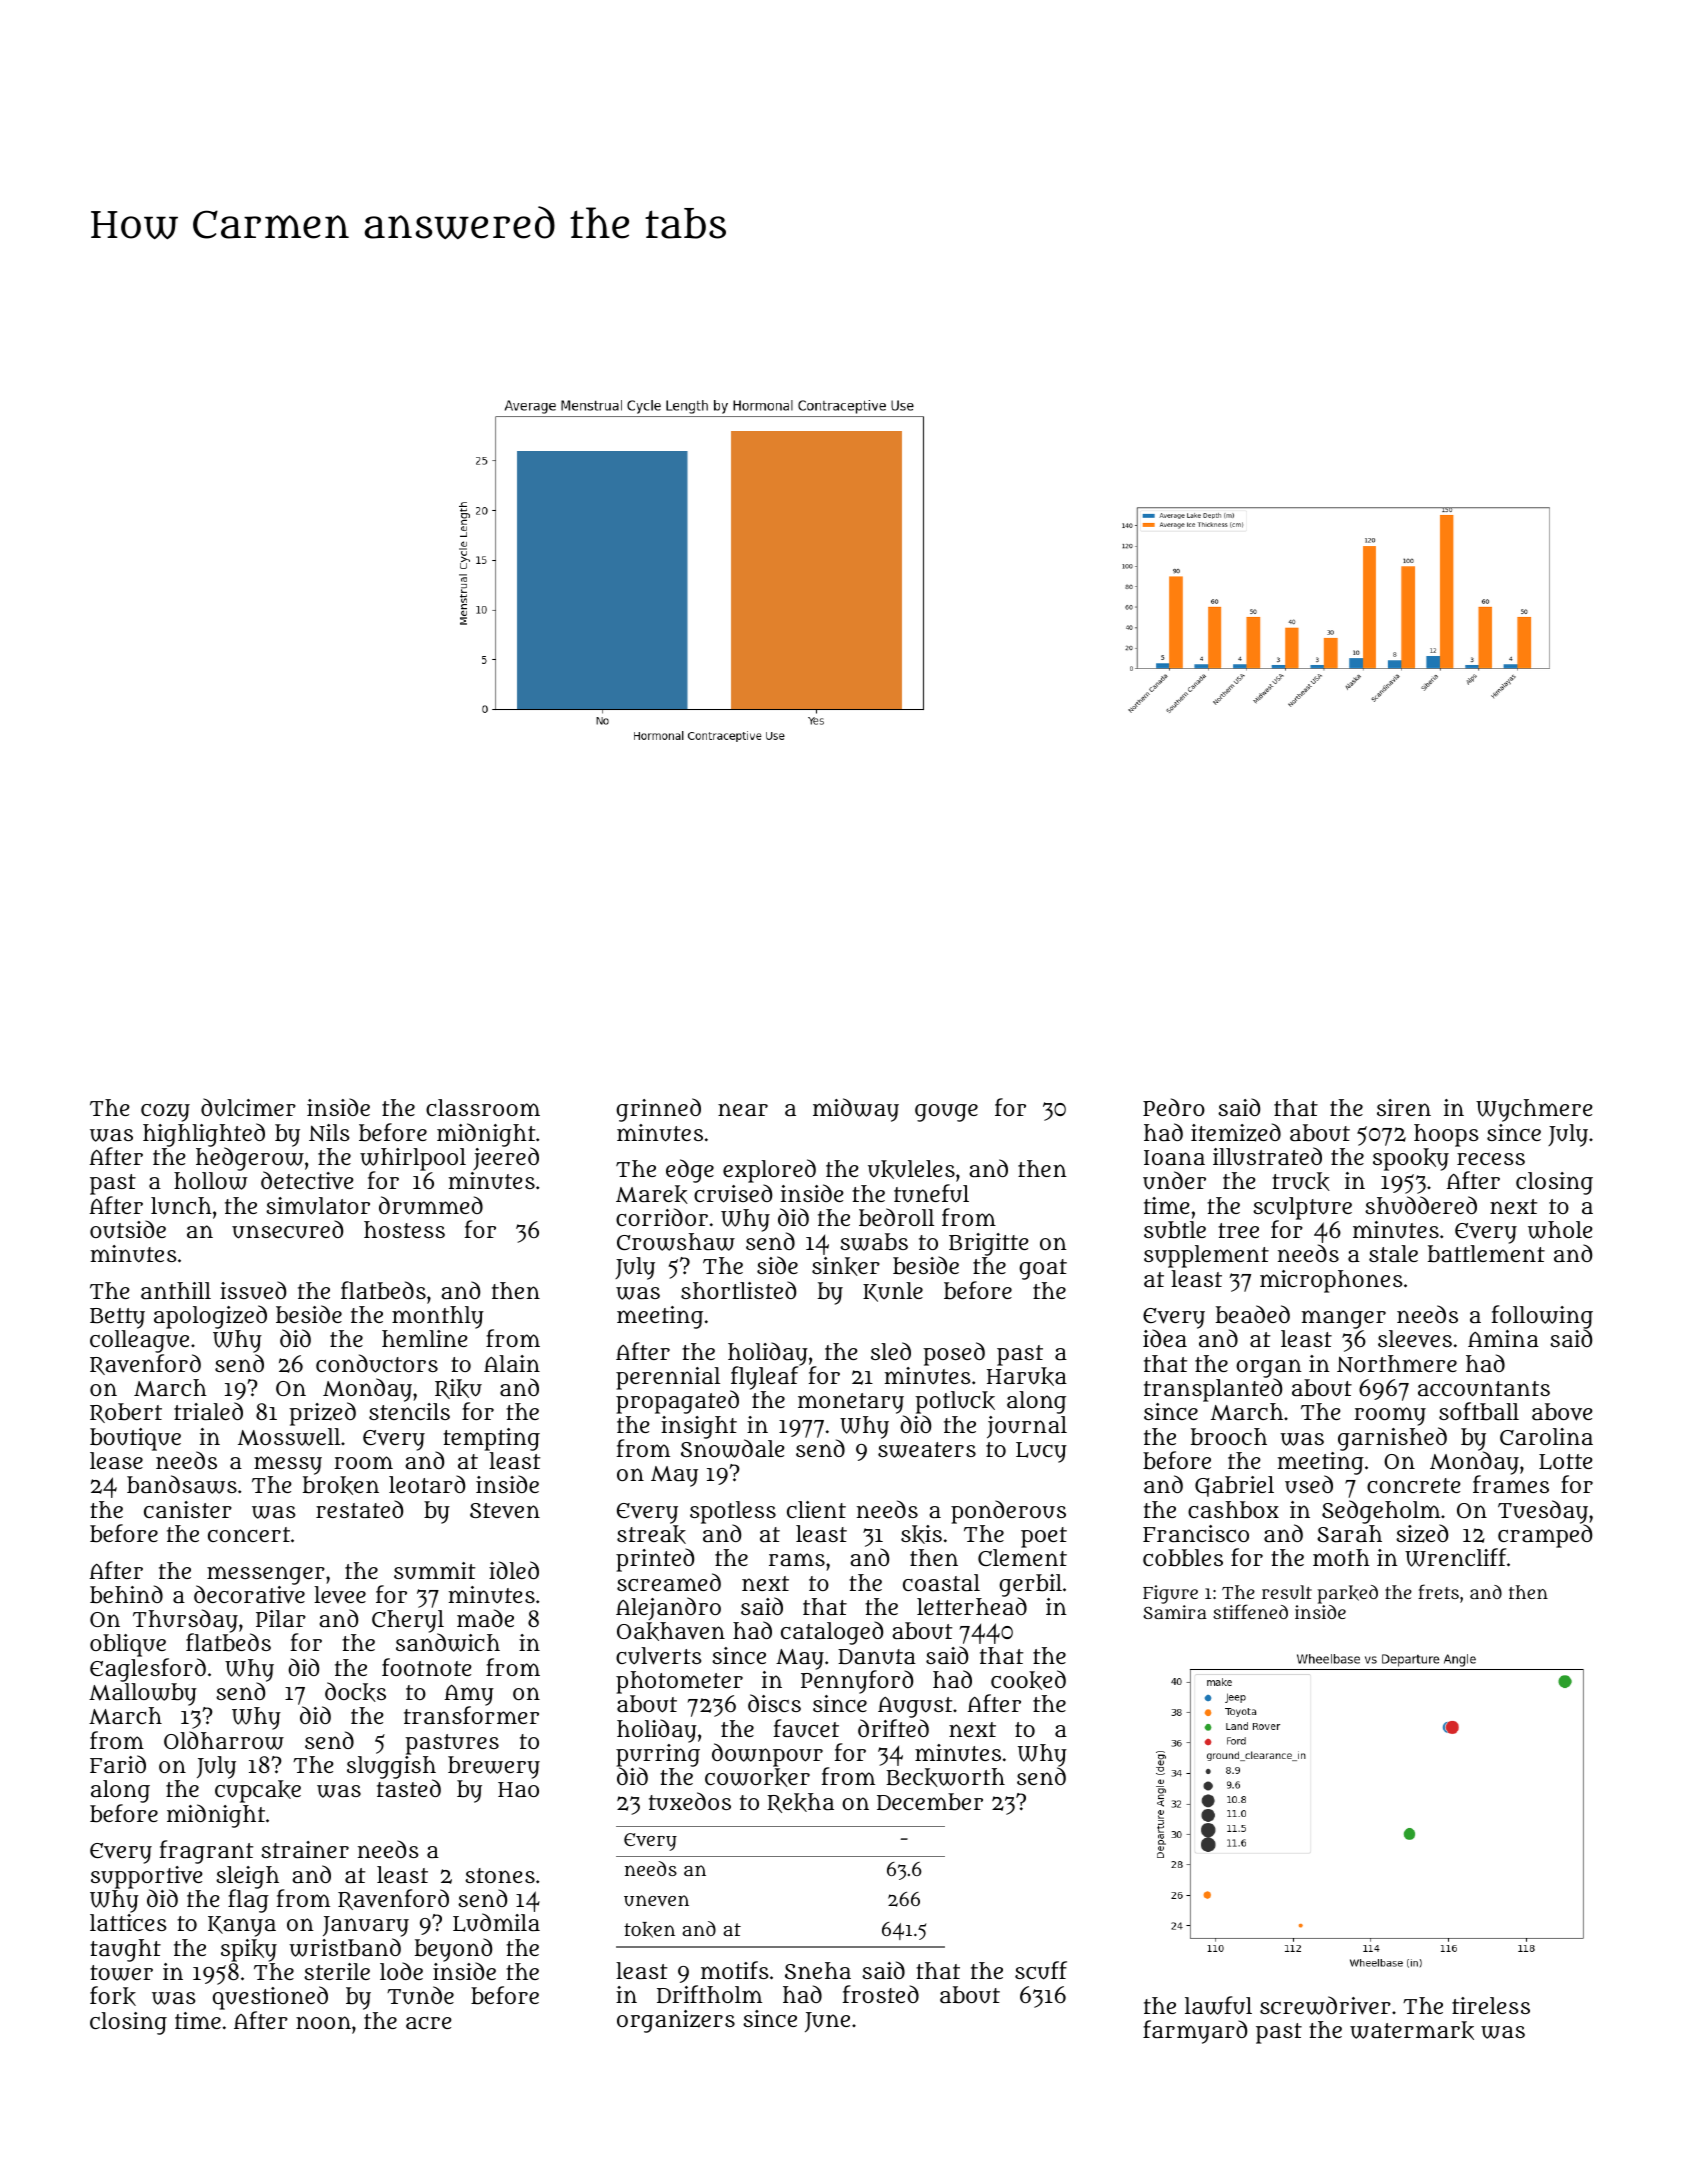 Image resolution: width=1683 pixels, height=2178 pixels. What do you see at coordinates (806, 1728) in the screenshot?
I see `faucet` at bounding box center [806, 1728].
